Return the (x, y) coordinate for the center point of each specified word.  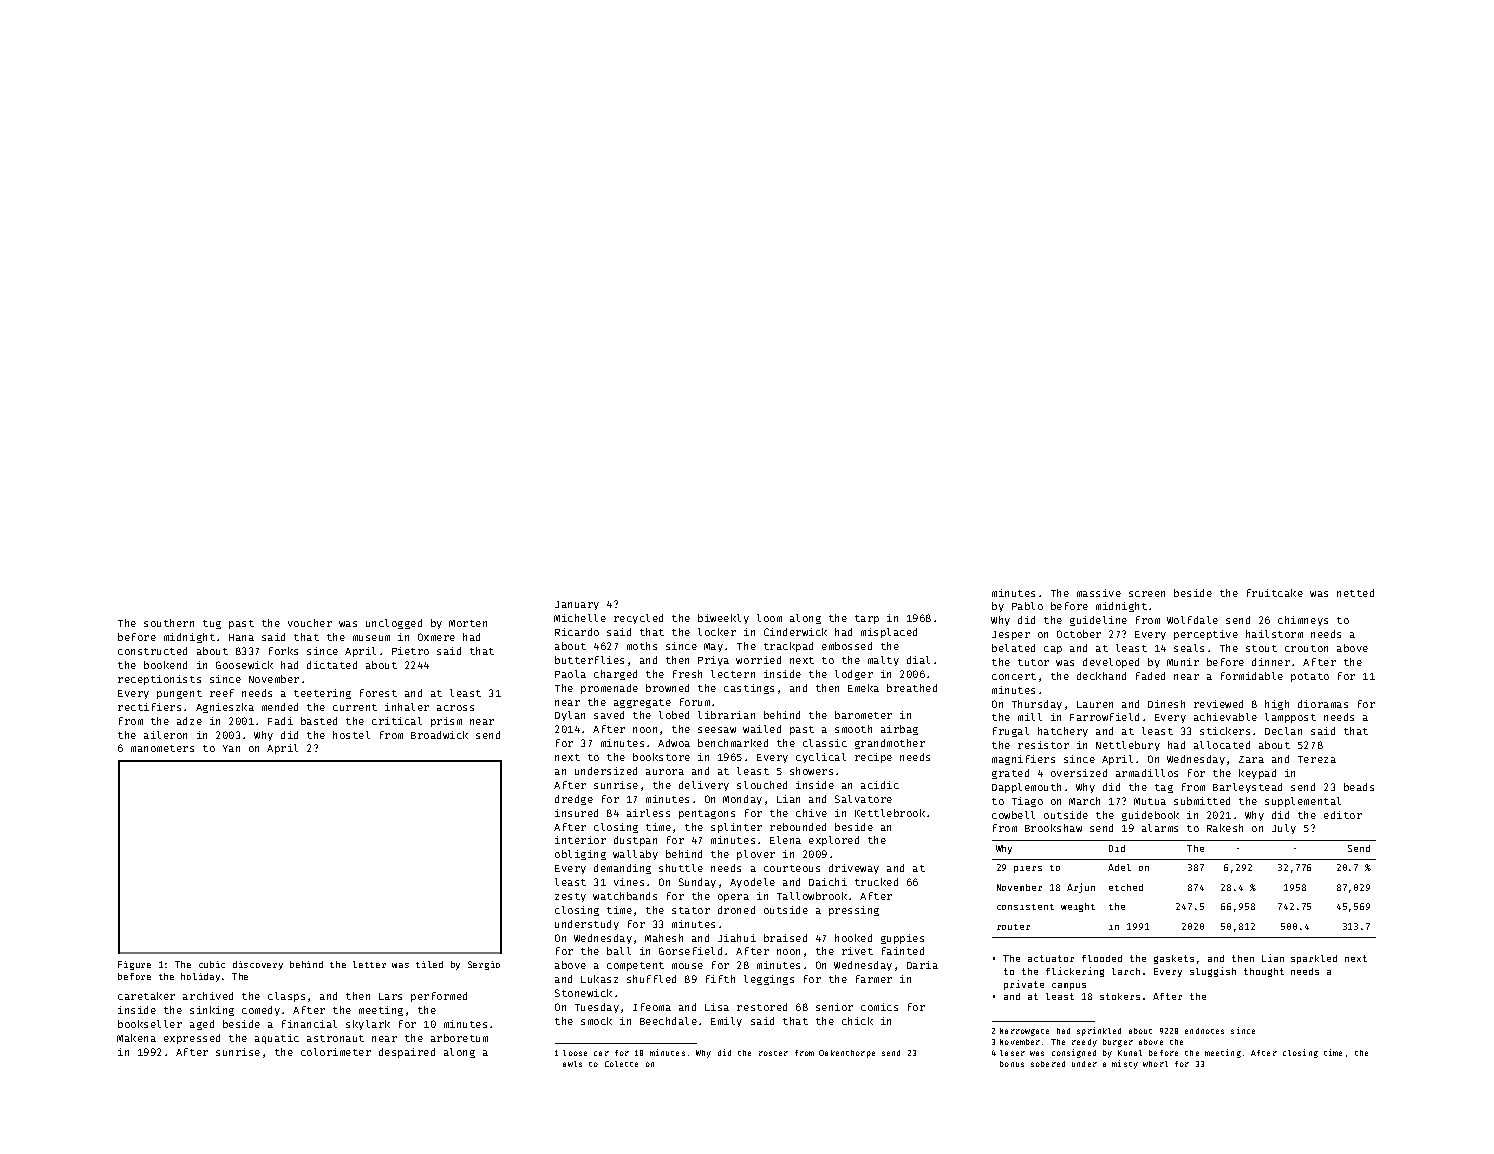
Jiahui (737, 938)
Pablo (1027, 606)
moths (642, 646)
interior (580, 840)
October (1079, 634)
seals (1189, 648)
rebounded (798, 827)
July (1284, 829)
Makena (136, 1038)
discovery (258, 965)
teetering (322, 694)
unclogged (394, 624)
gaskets (1174, 959)
